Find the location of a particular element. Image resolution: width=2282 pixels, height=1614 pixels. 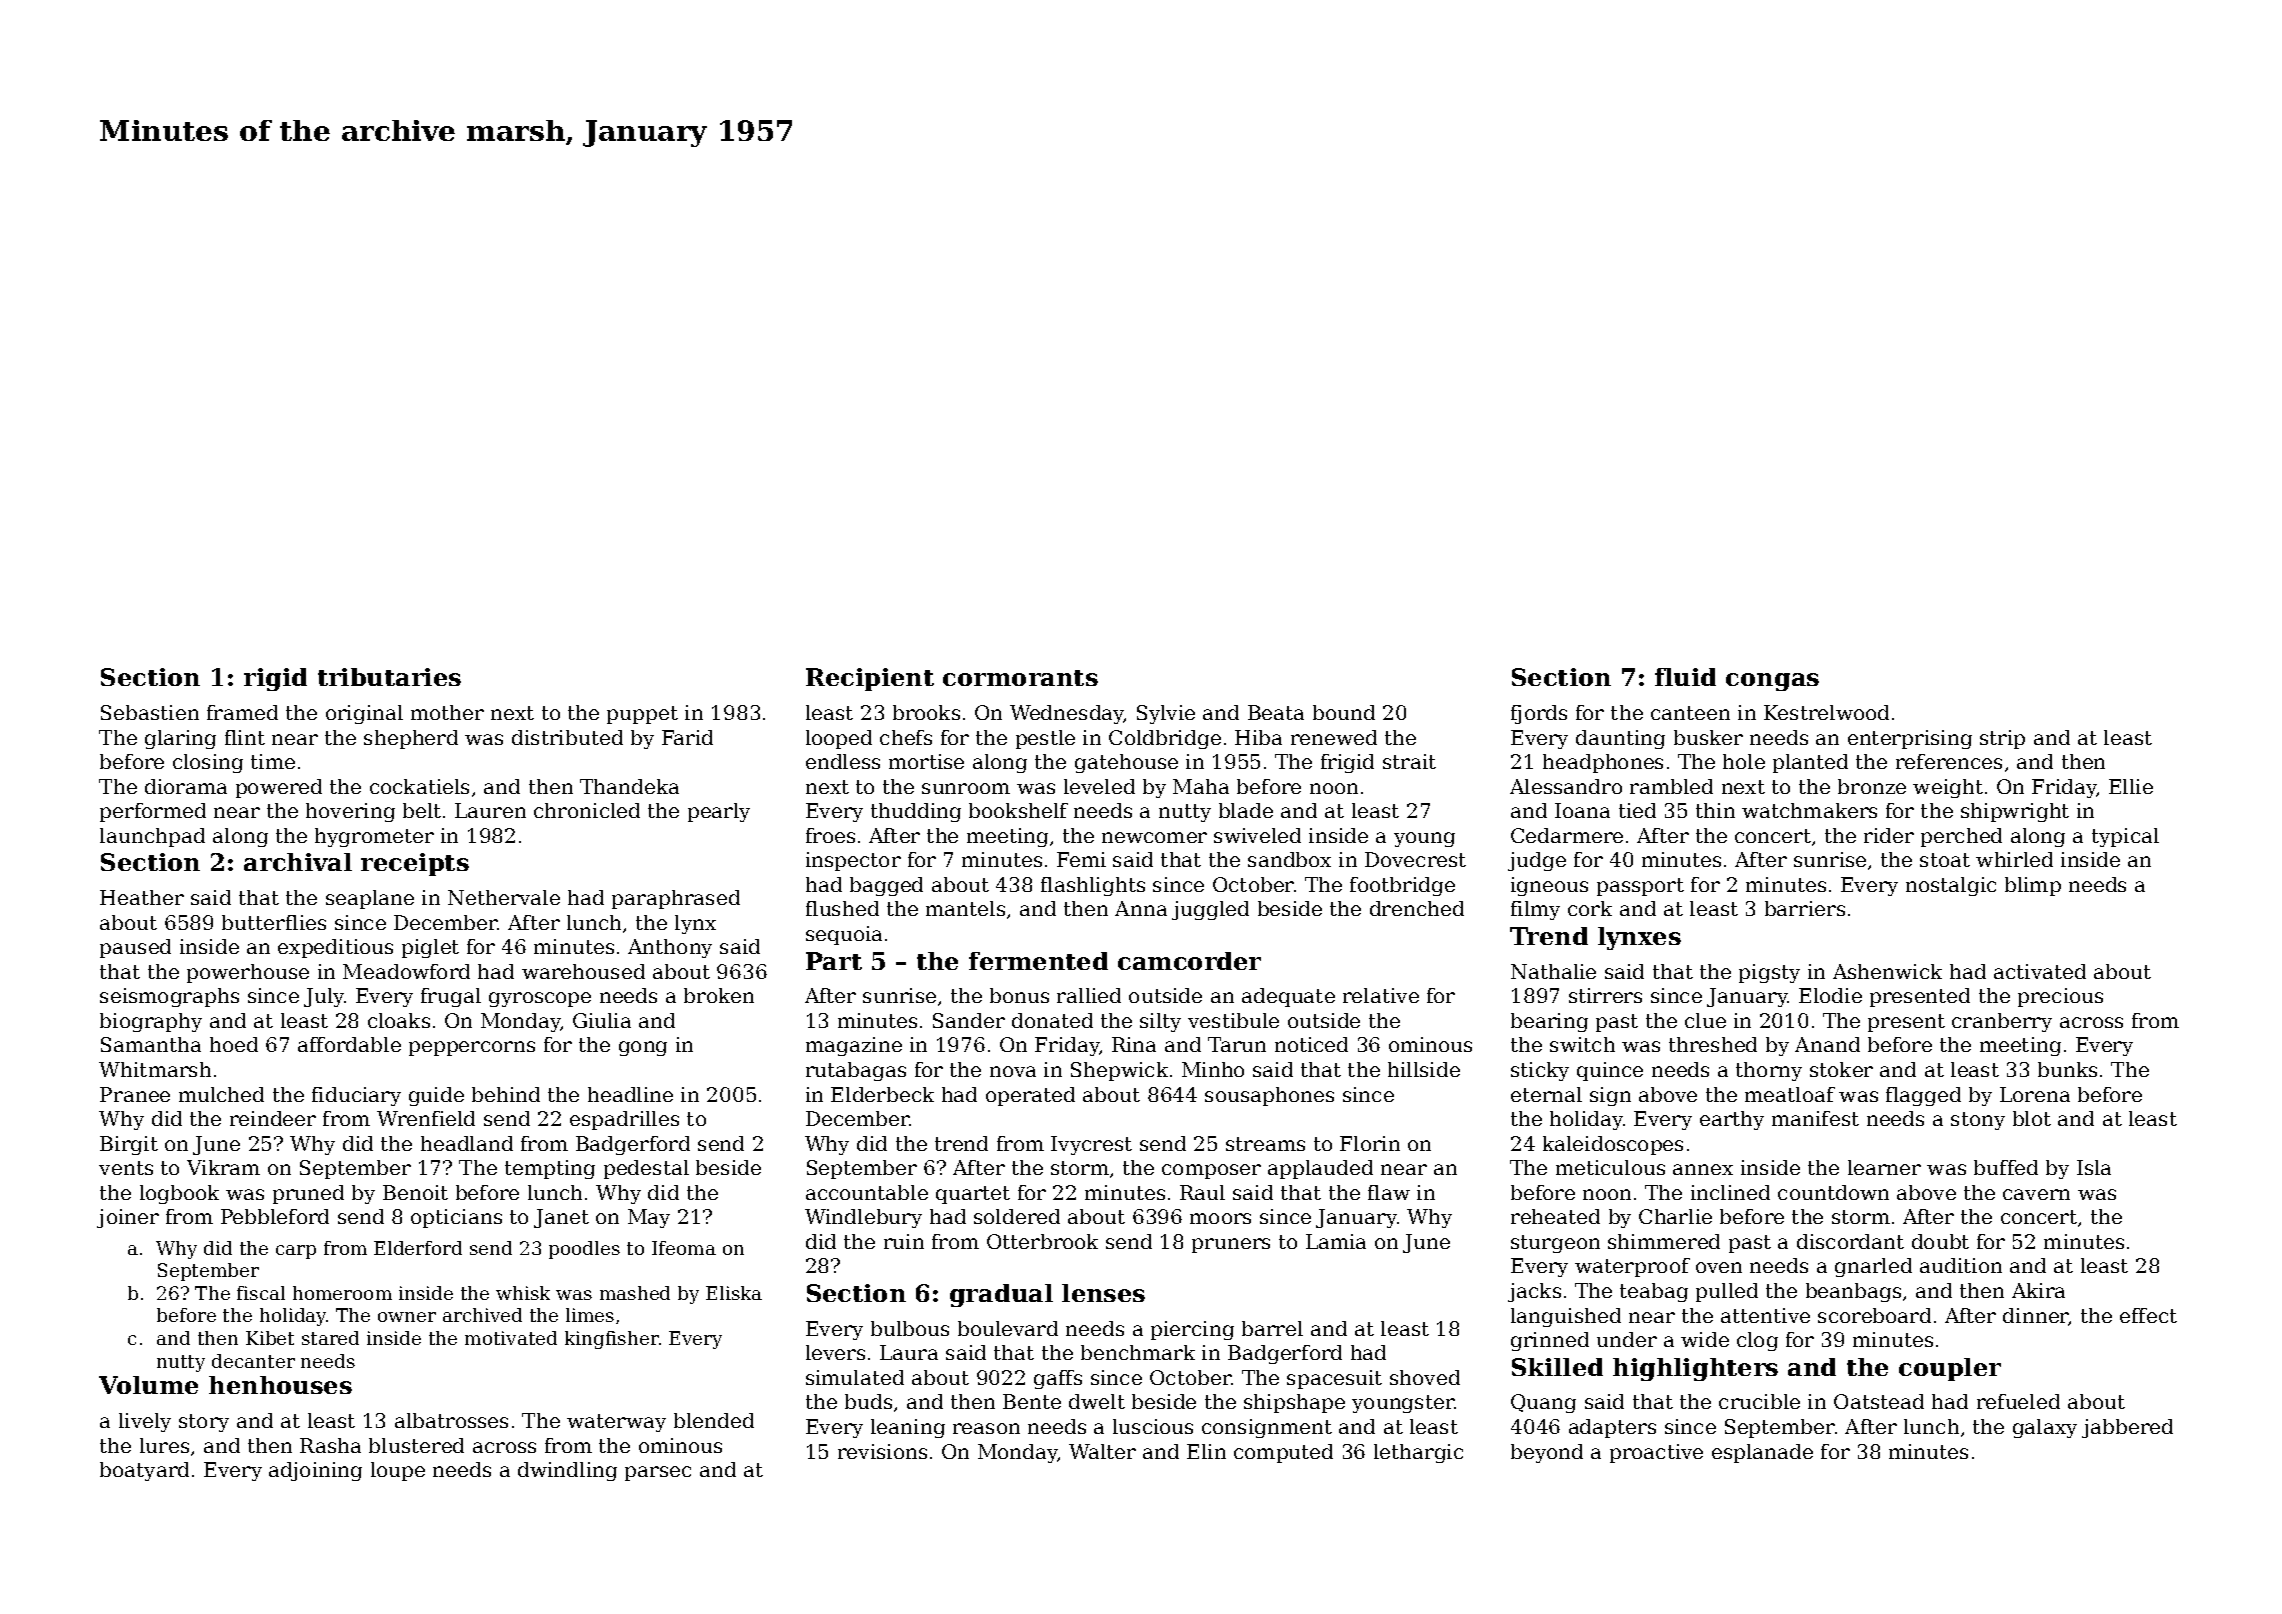

loupe is located at coordinates (398, 1471).
